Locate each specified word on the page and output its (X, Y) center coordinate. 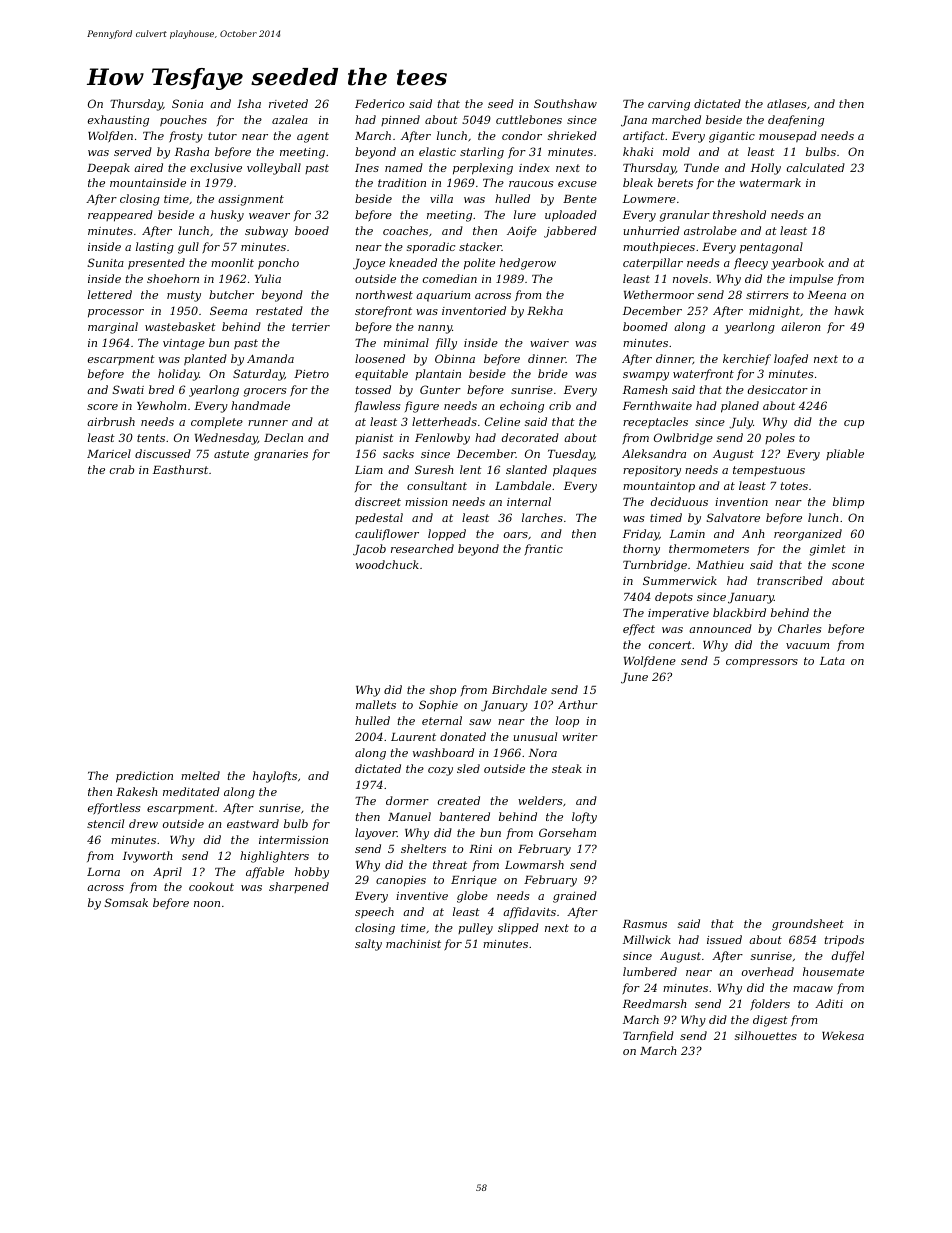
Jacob (369, 550)
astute (231, 454)
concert (670, 645)
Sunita (106, 262)
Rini (480, 849)
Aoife (522, 231)
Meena (827, 295)
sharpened (299, 887)
